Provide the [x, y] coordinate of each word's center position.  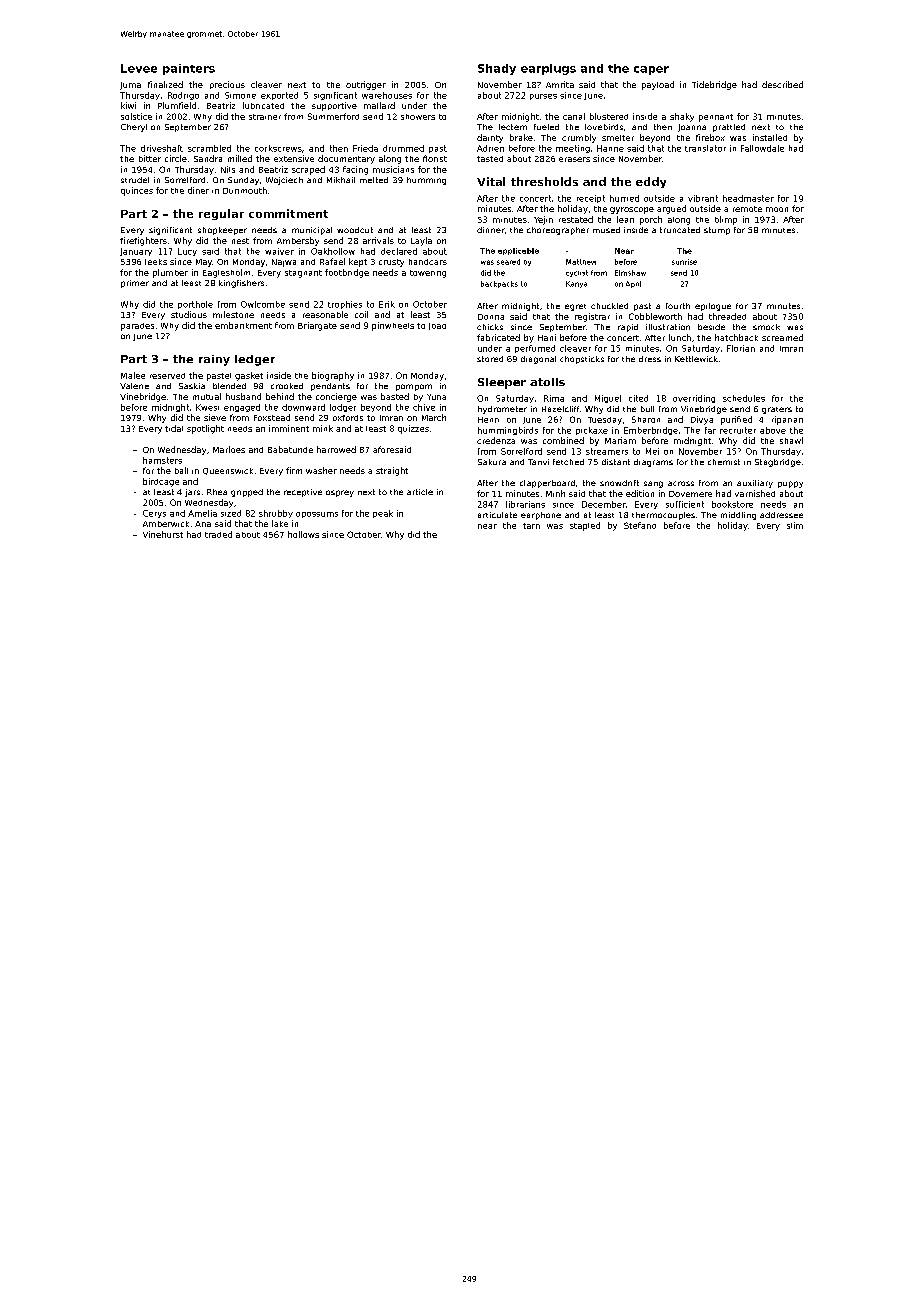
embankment [243, 325]
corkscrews [278, 148]
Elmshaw [630, 273]
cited [638, 398]
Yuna [436, 397]
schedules [744, 398]
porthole [195, 305]
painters [189, 69]
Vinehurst [163, 534]
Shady [497, 69]
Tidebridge [714, 85]
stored [490, 359]
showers [418, 117]
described [782, 84]
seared [508, 262]
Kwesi [207, 407]
